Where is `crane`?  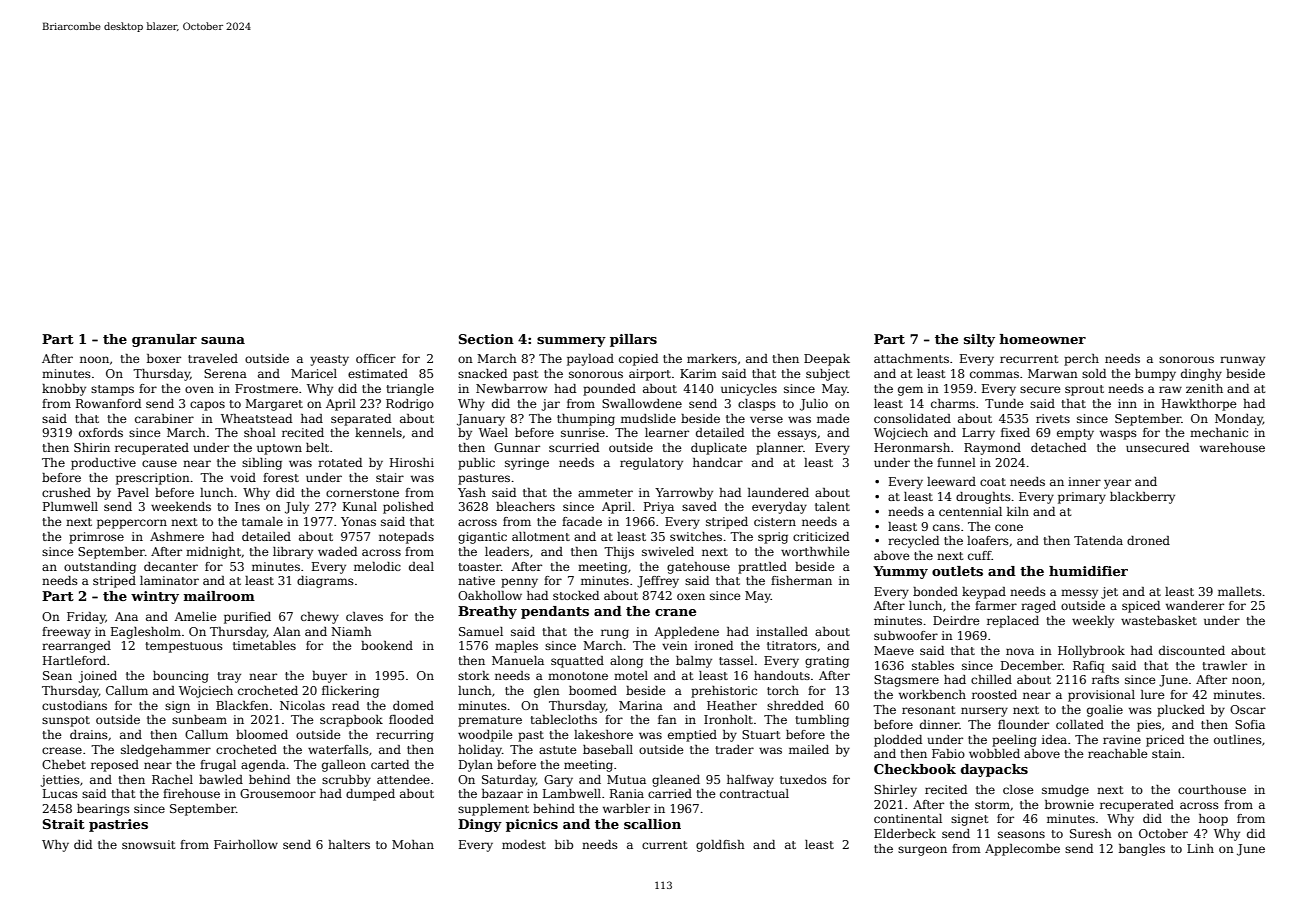 crane is located at coordinates (675, 612).
